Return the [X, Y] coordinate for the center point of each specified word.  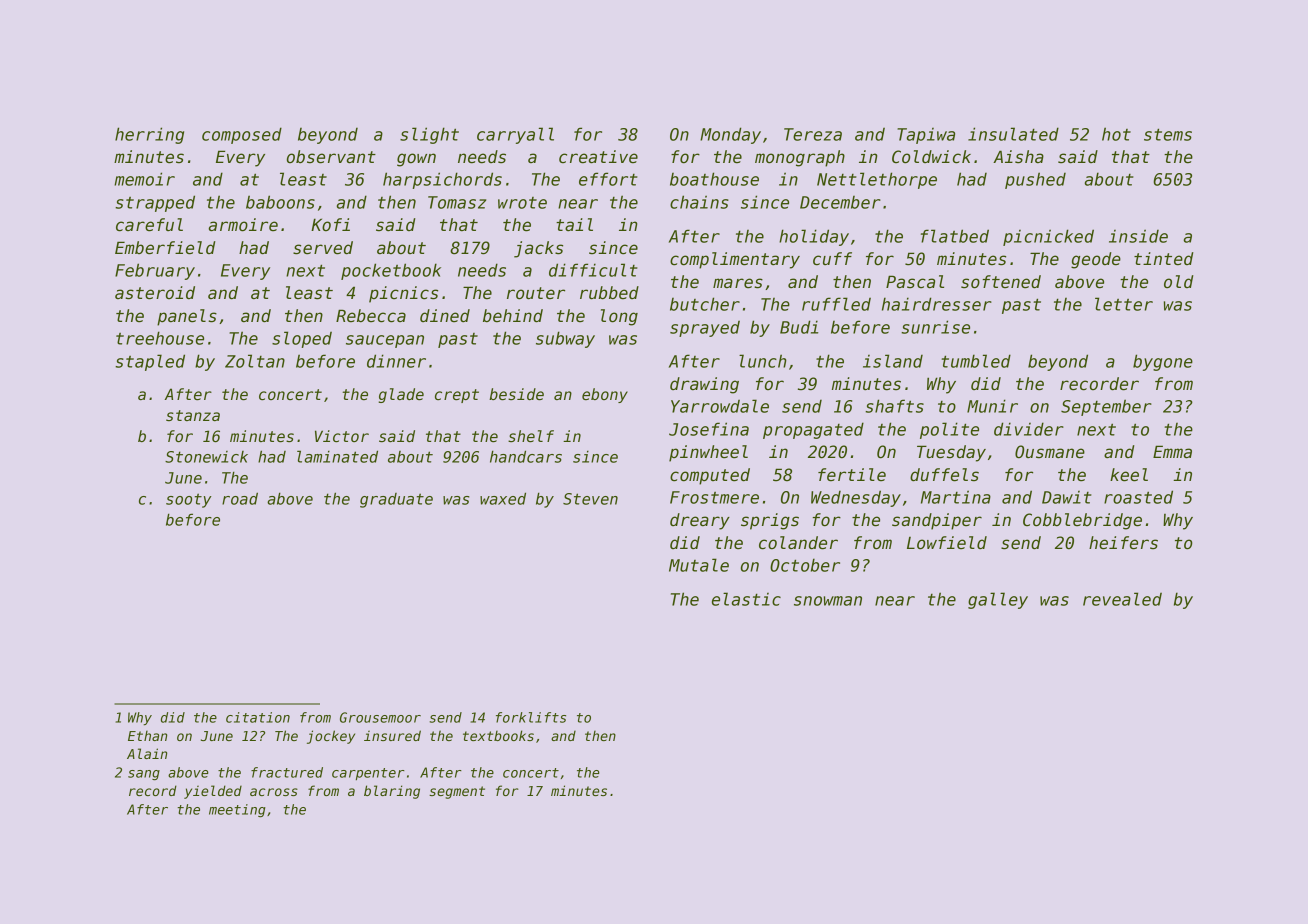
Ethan [147, 736]
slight [429, 135]
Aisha [1018, 157]
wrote [522, 203]
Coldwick [931, 157]
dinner [396, 361]
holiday [814, 237]
